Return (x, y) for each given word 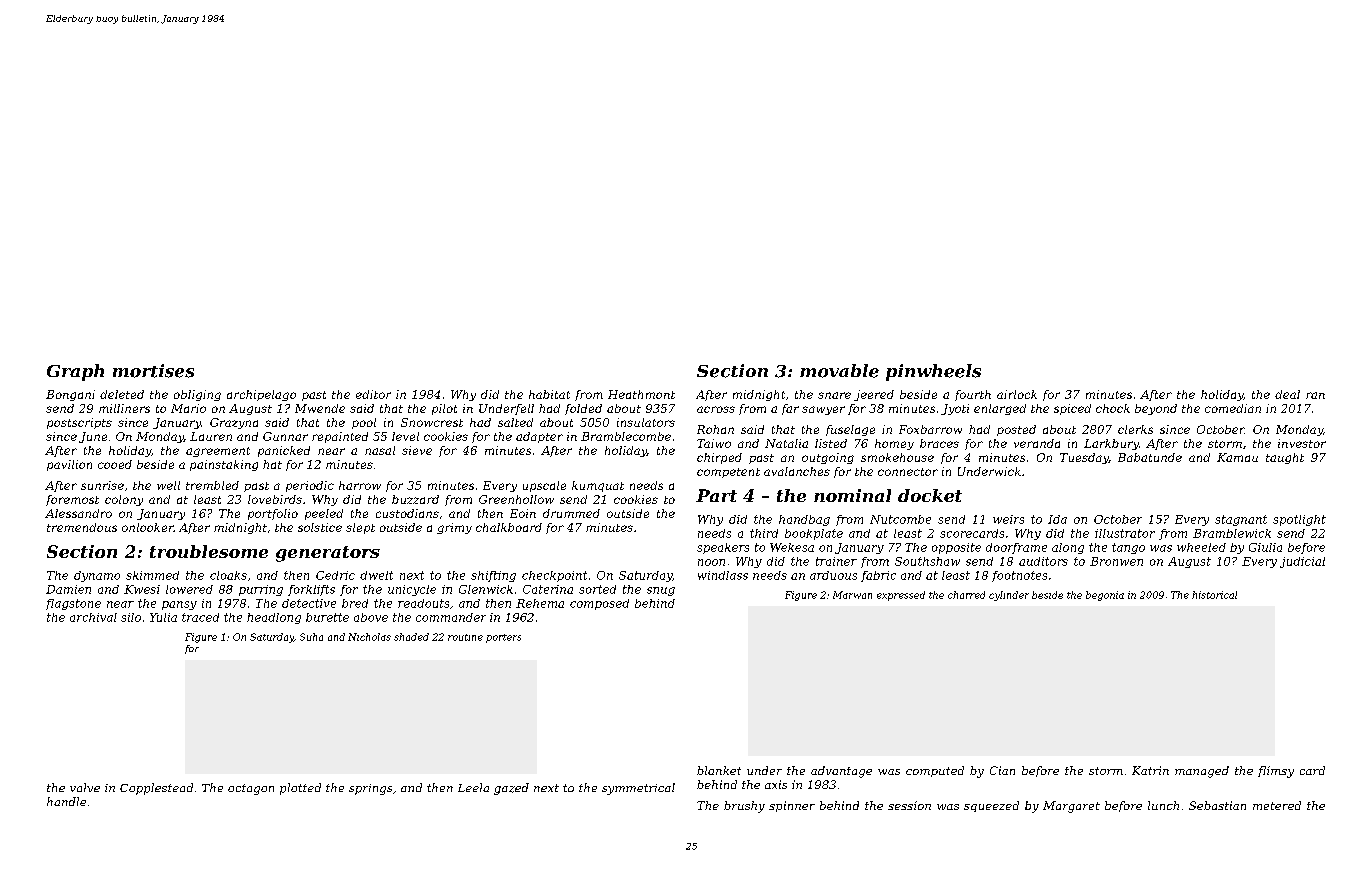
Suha (311, 637)
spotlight (1299, 520)
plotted (300, 789)
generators (328, 554)
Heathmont (641, 394)
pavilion (69, 465)
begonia (1105, 596)
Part (716, 495)
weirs (1008, 519)
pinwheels (933, 372)
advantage (841, 772)
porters (503, 638)
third (764, 533)
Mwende (320, 408)
